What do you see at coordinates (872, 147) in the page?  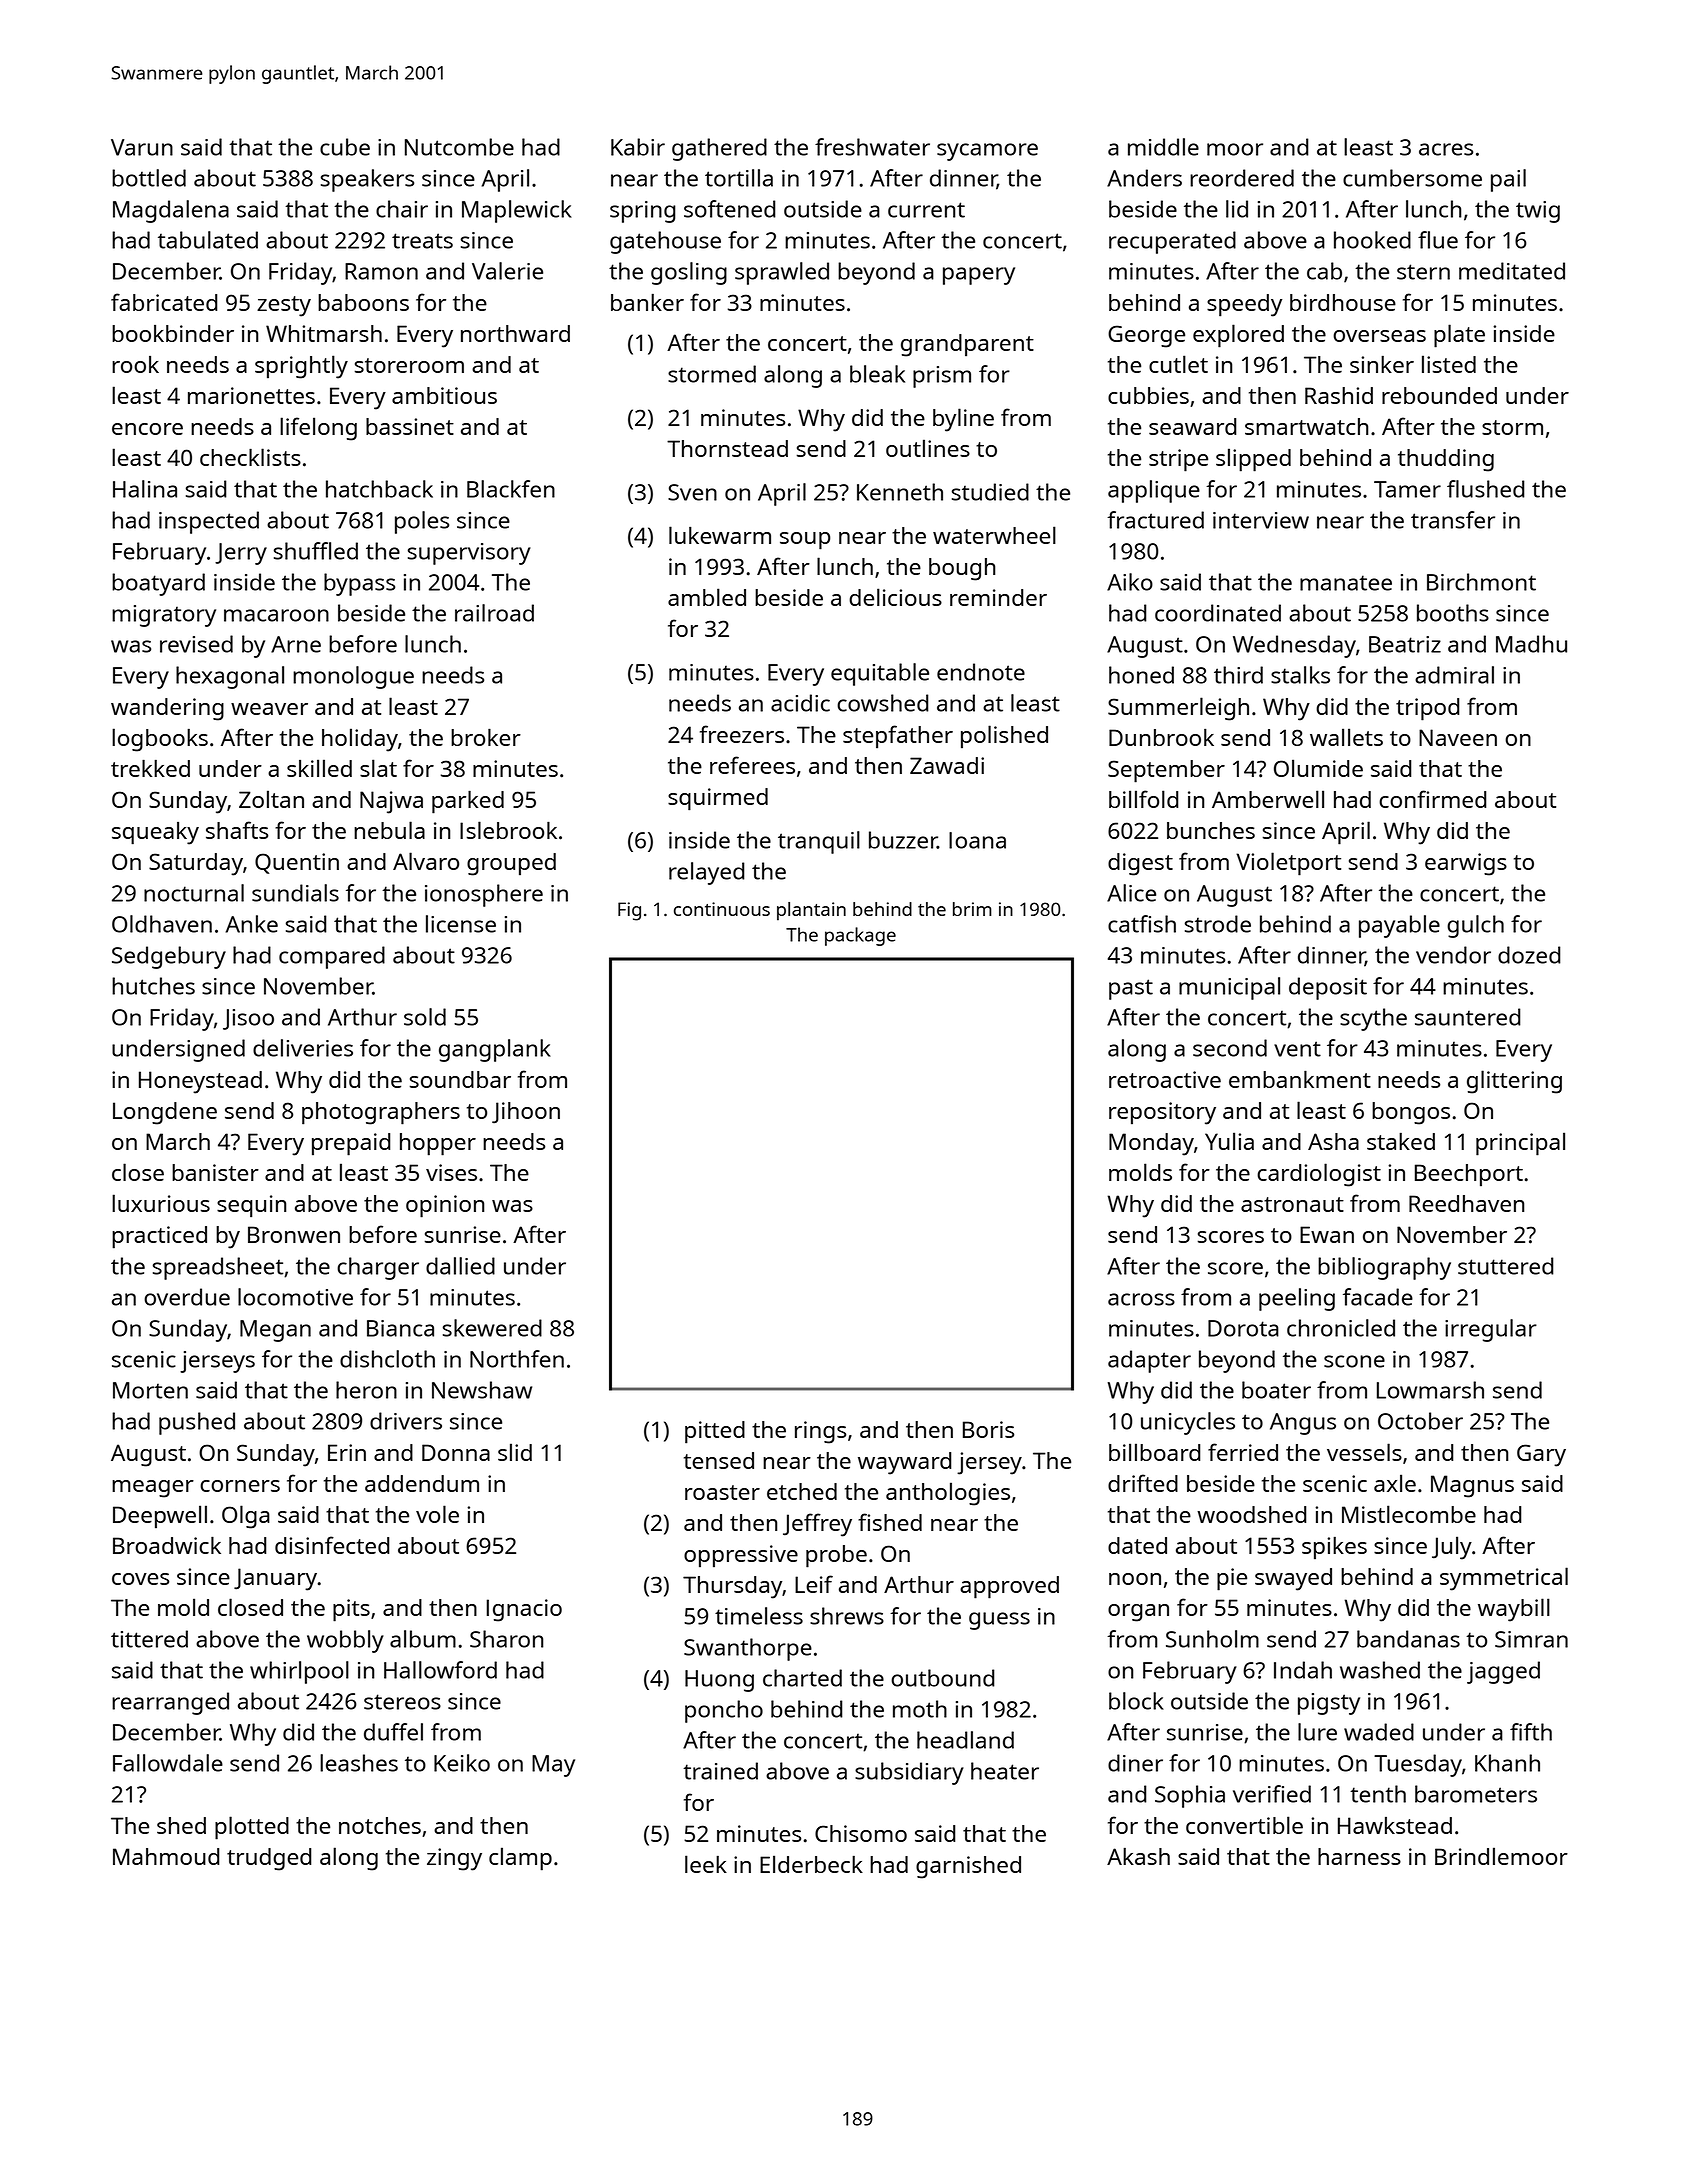 I see `freshwater` at bounding box center [872, 147].
